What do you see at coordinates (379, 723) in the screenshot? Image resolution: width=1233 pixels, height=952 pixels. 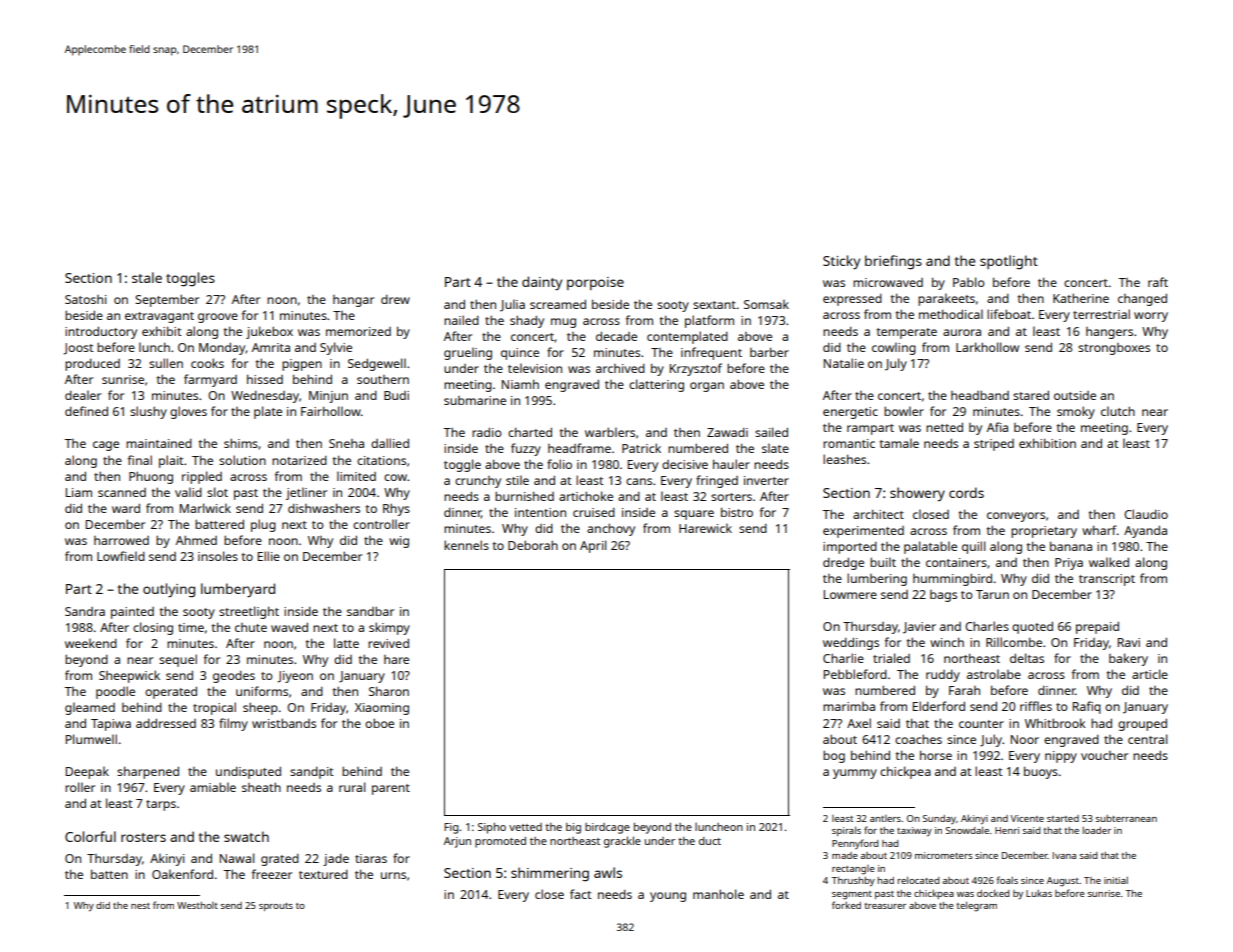 I see `oboe` at bounding box center [379, 723].
